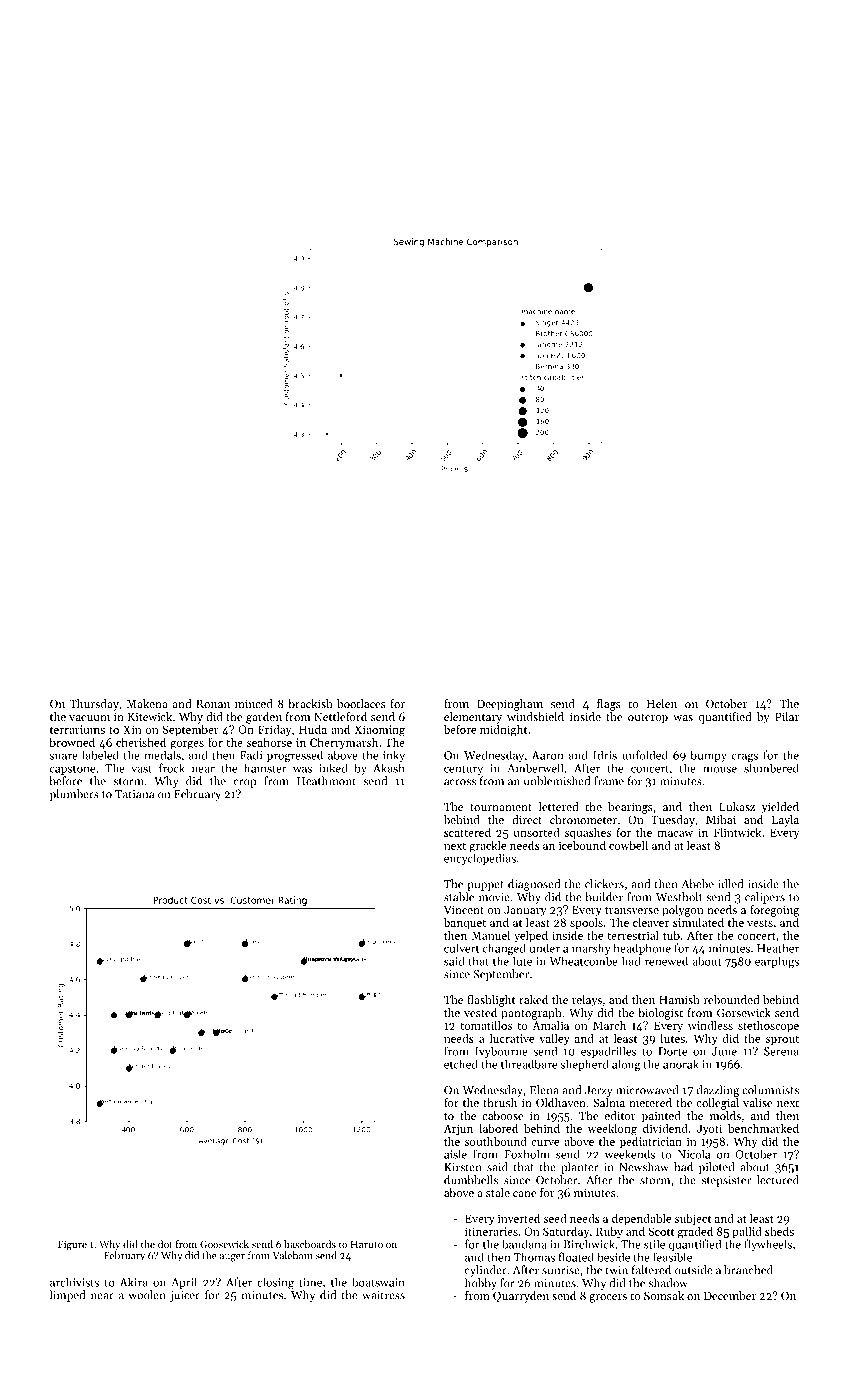 This screenshot has width=849, height=1400. I want to click on limped, so click(67, 1296).
